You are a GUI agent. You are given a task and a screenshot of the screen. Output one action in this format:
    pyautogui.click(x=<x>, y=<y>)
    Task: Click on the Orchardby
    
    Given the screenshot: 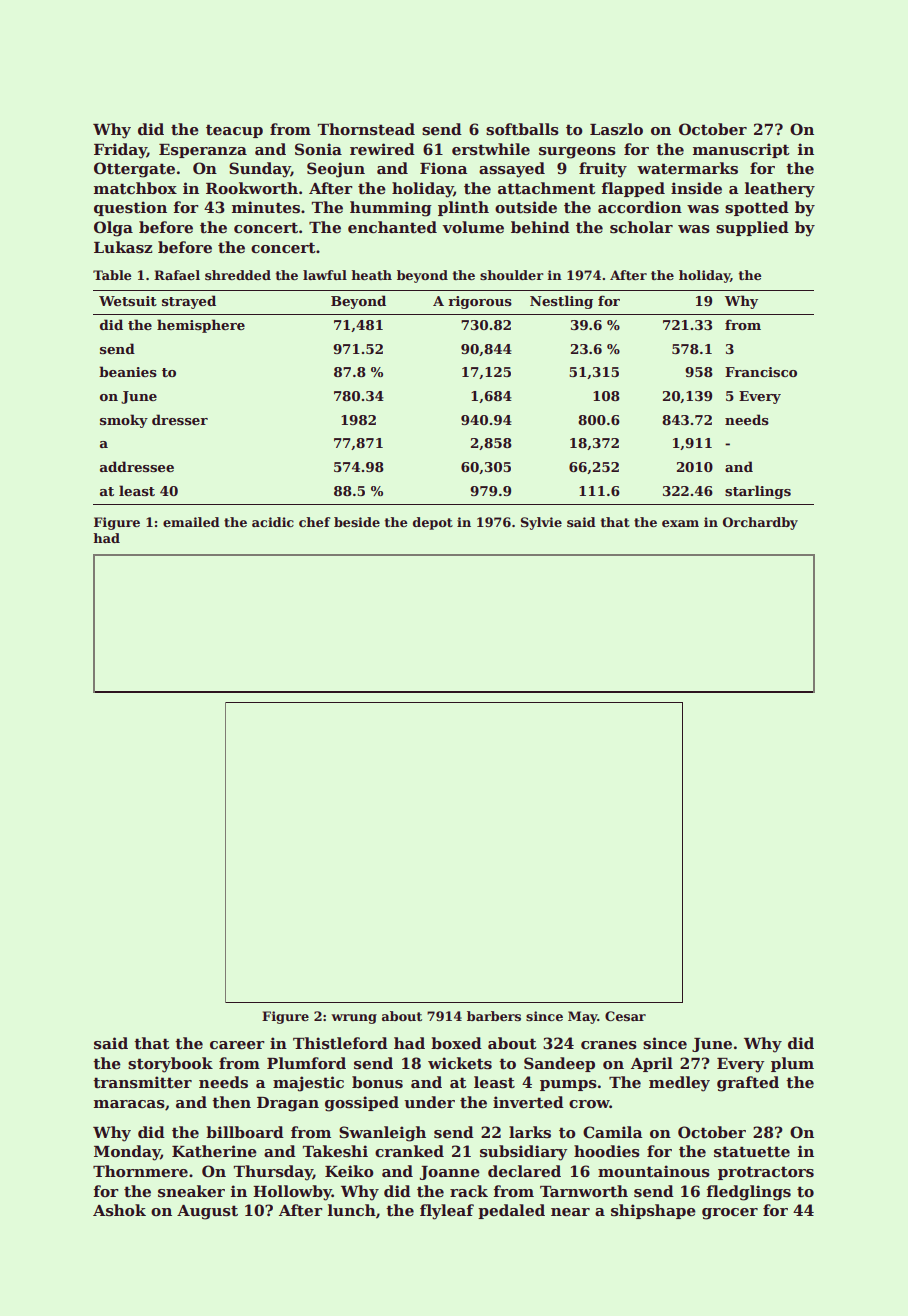 What is the action you would take?
    pyautogui.click(x=760, y=523)
